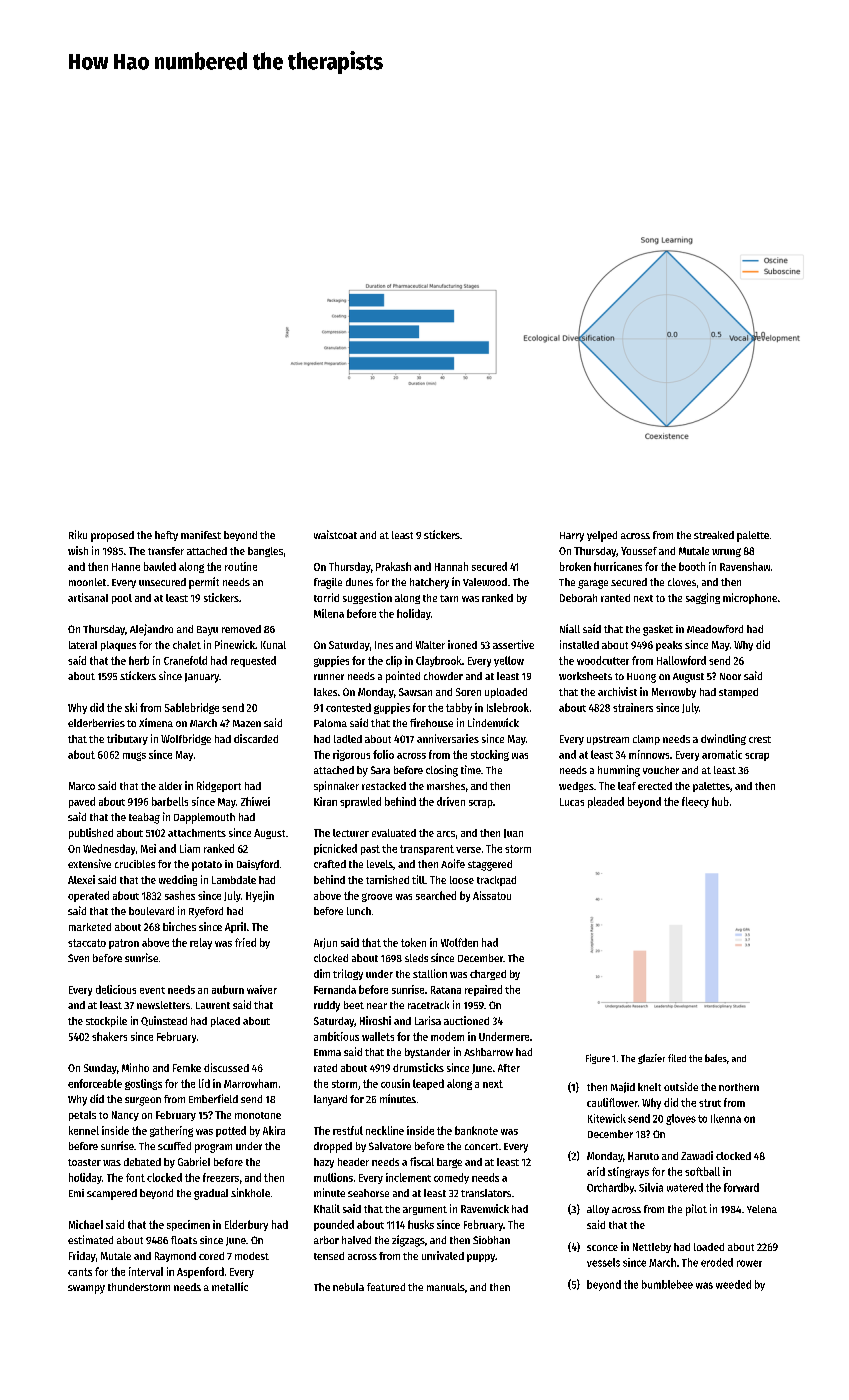 Image resolution: width=849 pixels, height=1400 pixels. I want to click on strainers, so click(633, 707).
